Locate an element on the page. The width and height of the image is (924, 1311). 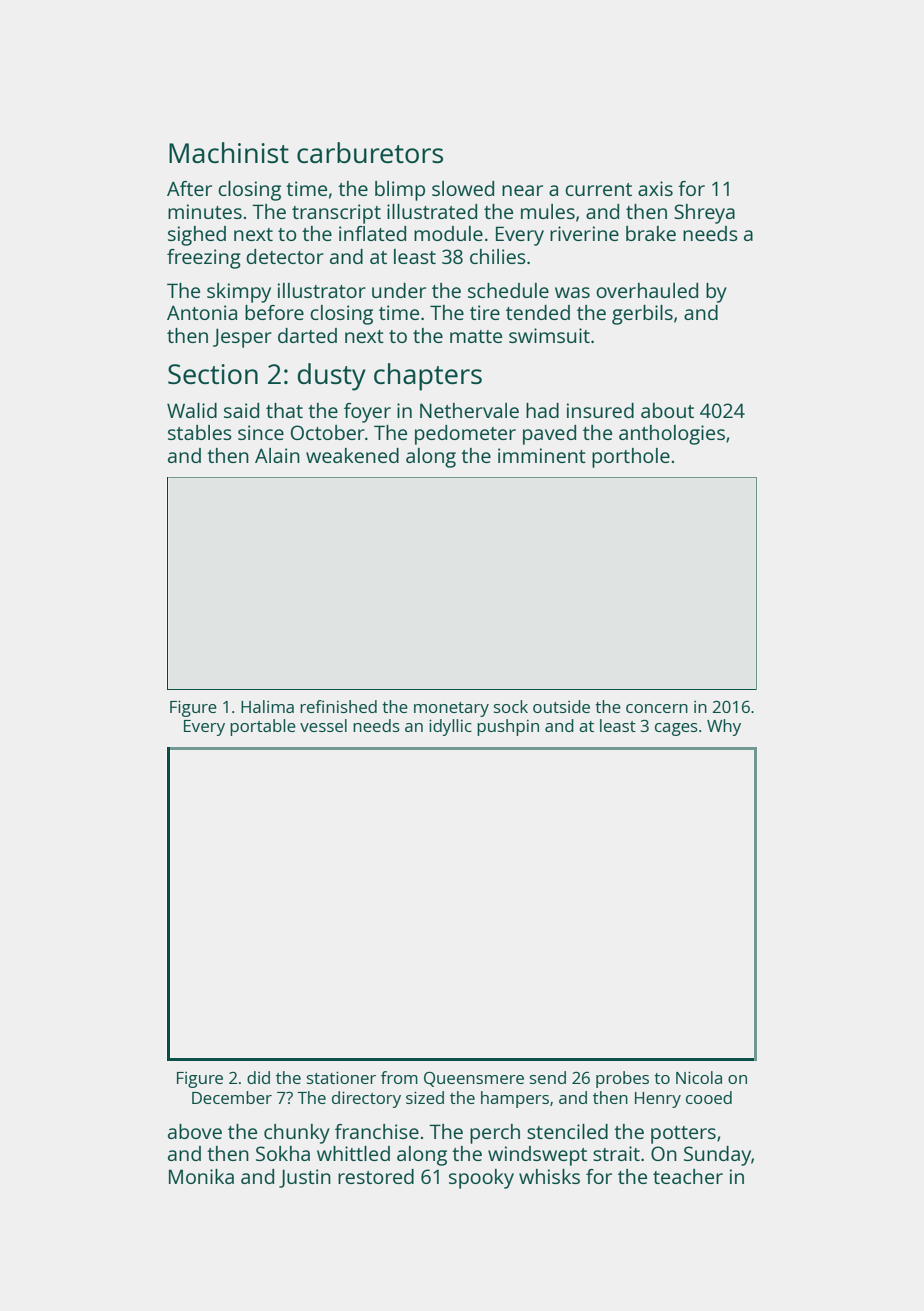
portable is located at coordinates (263, 727).
